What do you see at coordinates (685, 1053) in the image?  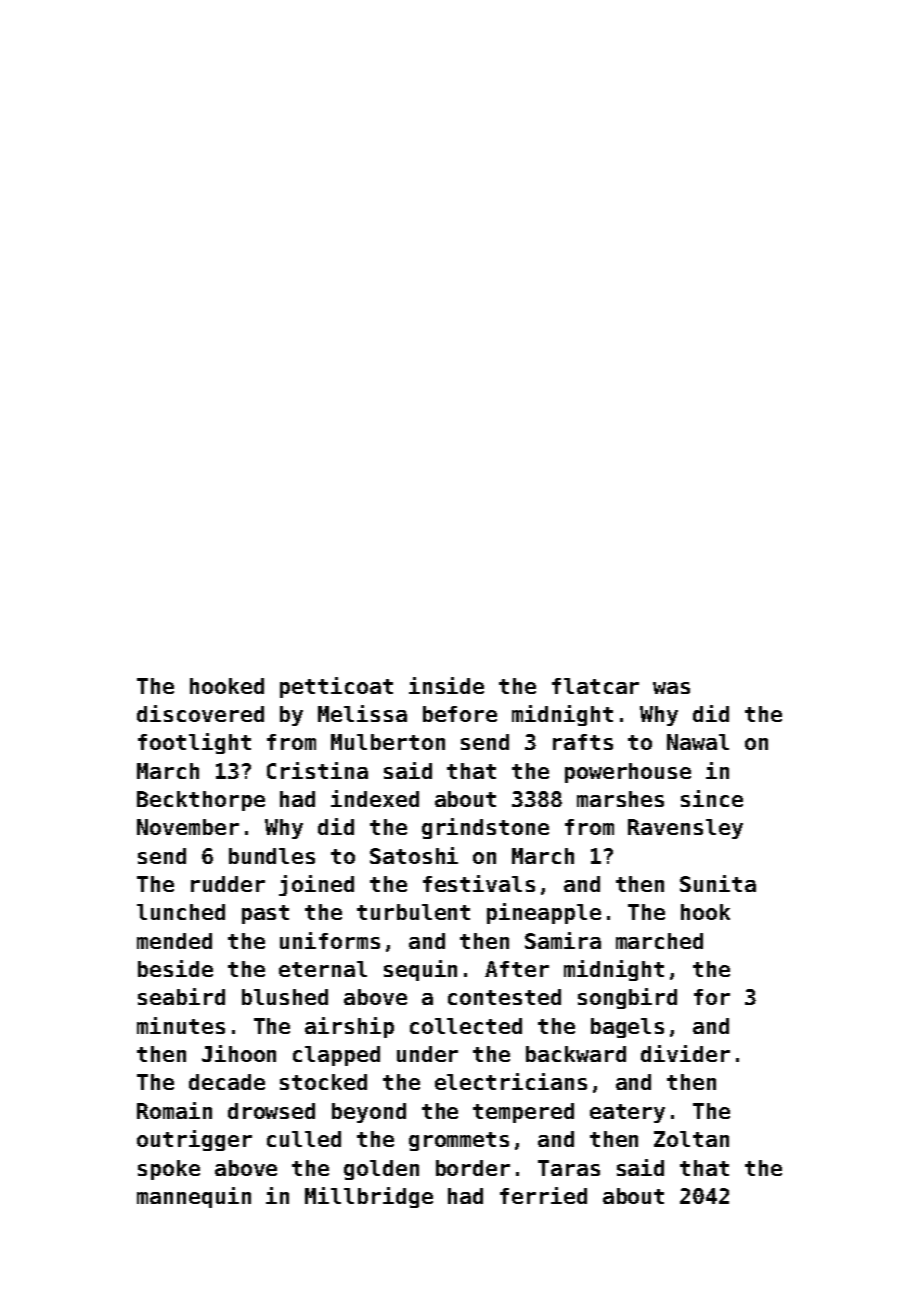 I see `divider` at bounding box center [685, 1053].
